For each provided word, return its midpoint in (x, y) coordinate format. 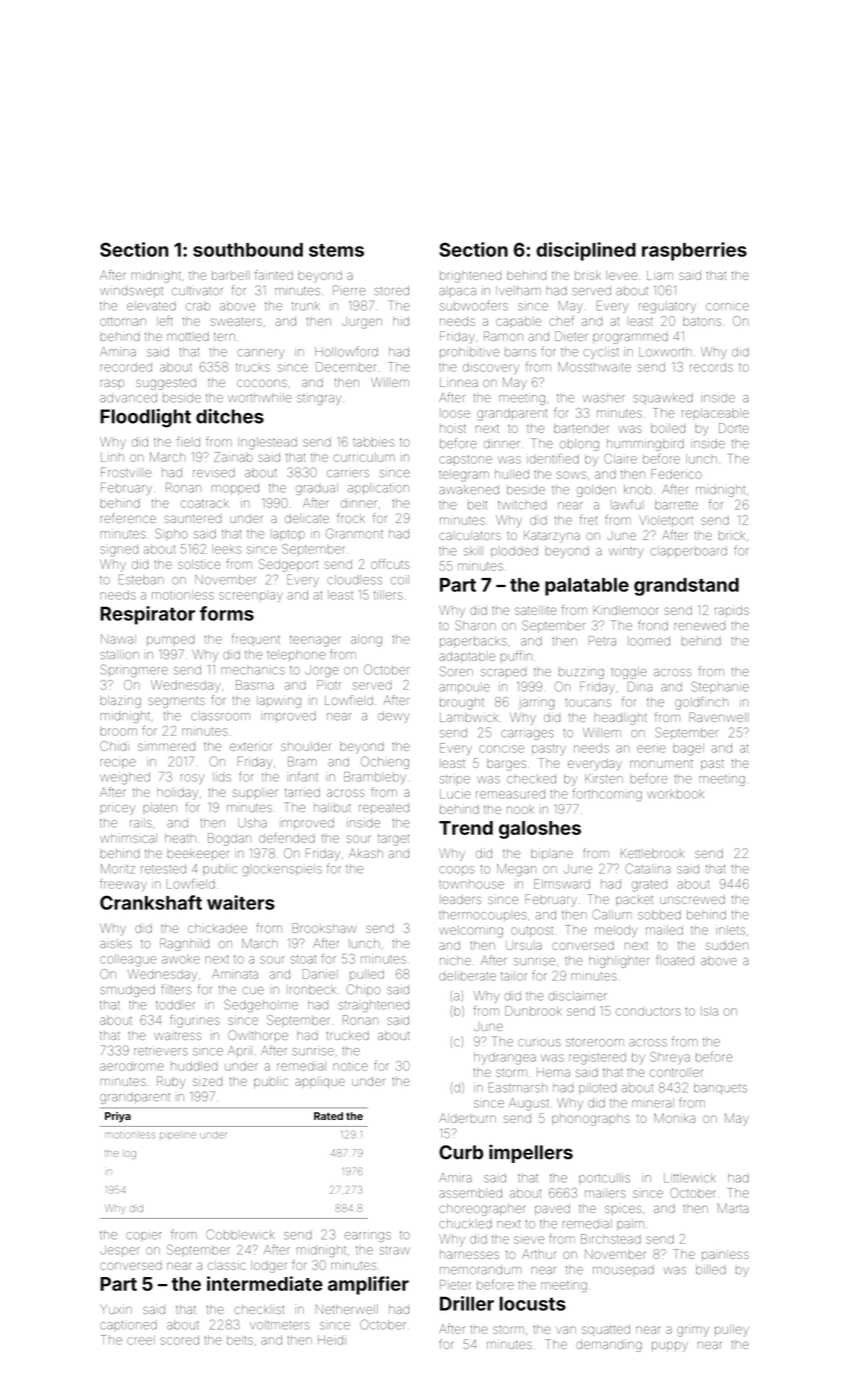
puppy (670, 1346)
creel (141, 1340)
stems (336, 250)
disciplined (586, 251)
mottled (188, 336)
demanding (609, 1346)
